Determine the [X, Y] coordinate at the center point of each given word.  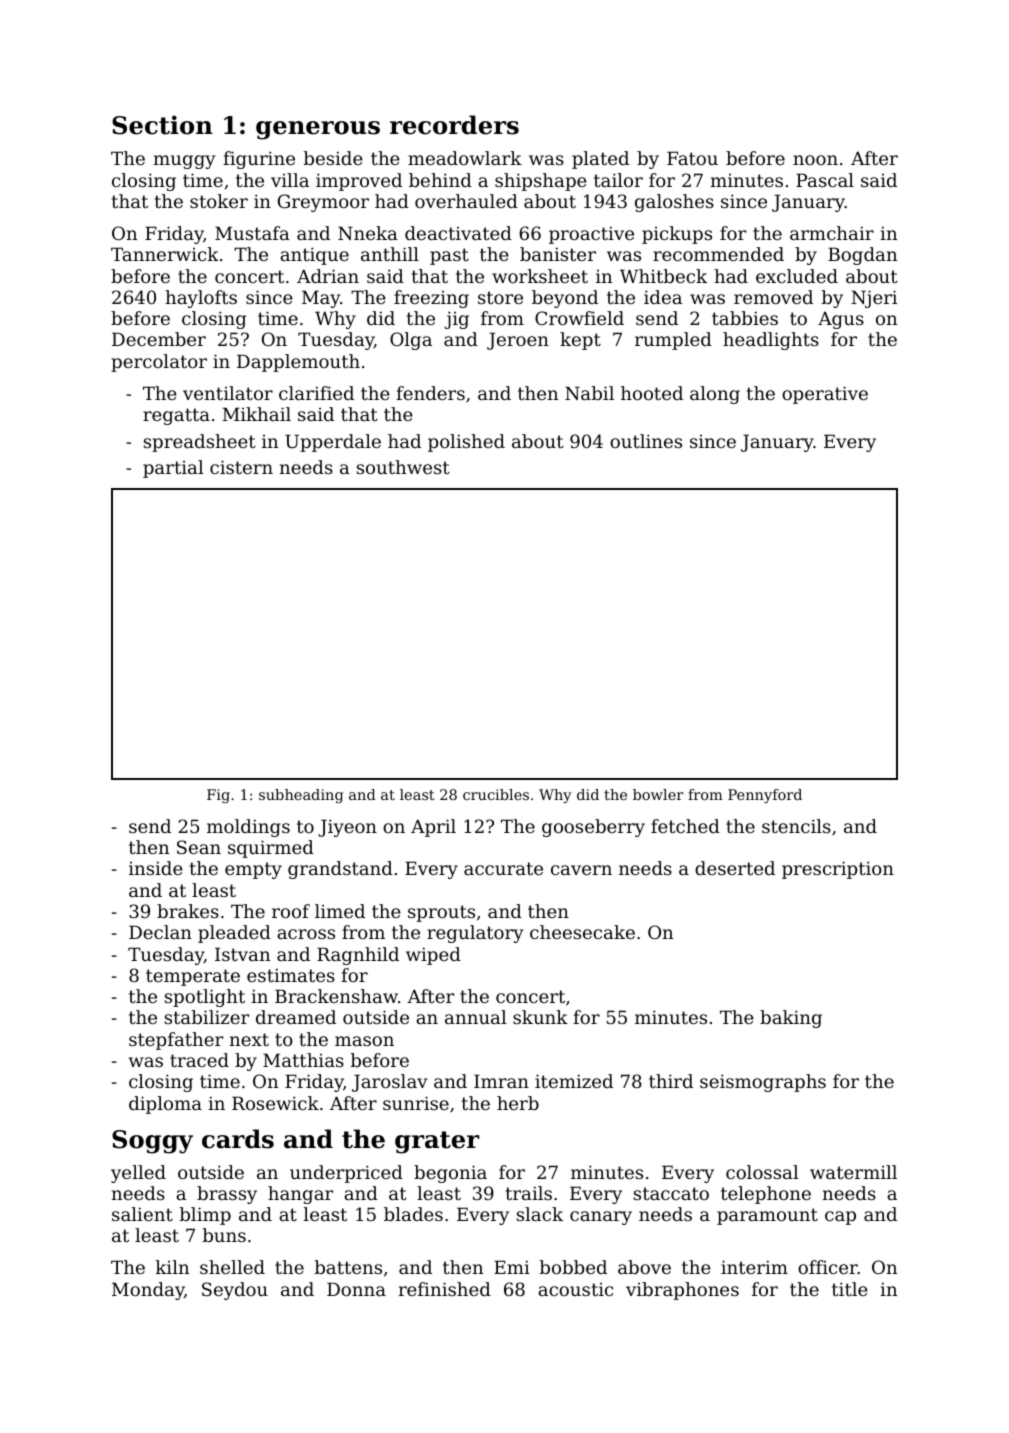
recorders [454, 125]
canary [601, 1218]
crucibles [496, 794]
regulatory [475, 934]
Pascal [825, 180]
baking [791, 1019]
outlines [646, 441]
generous [318, 130]
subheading [301, 796]
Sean [199, 847]
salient [142, 1214]
